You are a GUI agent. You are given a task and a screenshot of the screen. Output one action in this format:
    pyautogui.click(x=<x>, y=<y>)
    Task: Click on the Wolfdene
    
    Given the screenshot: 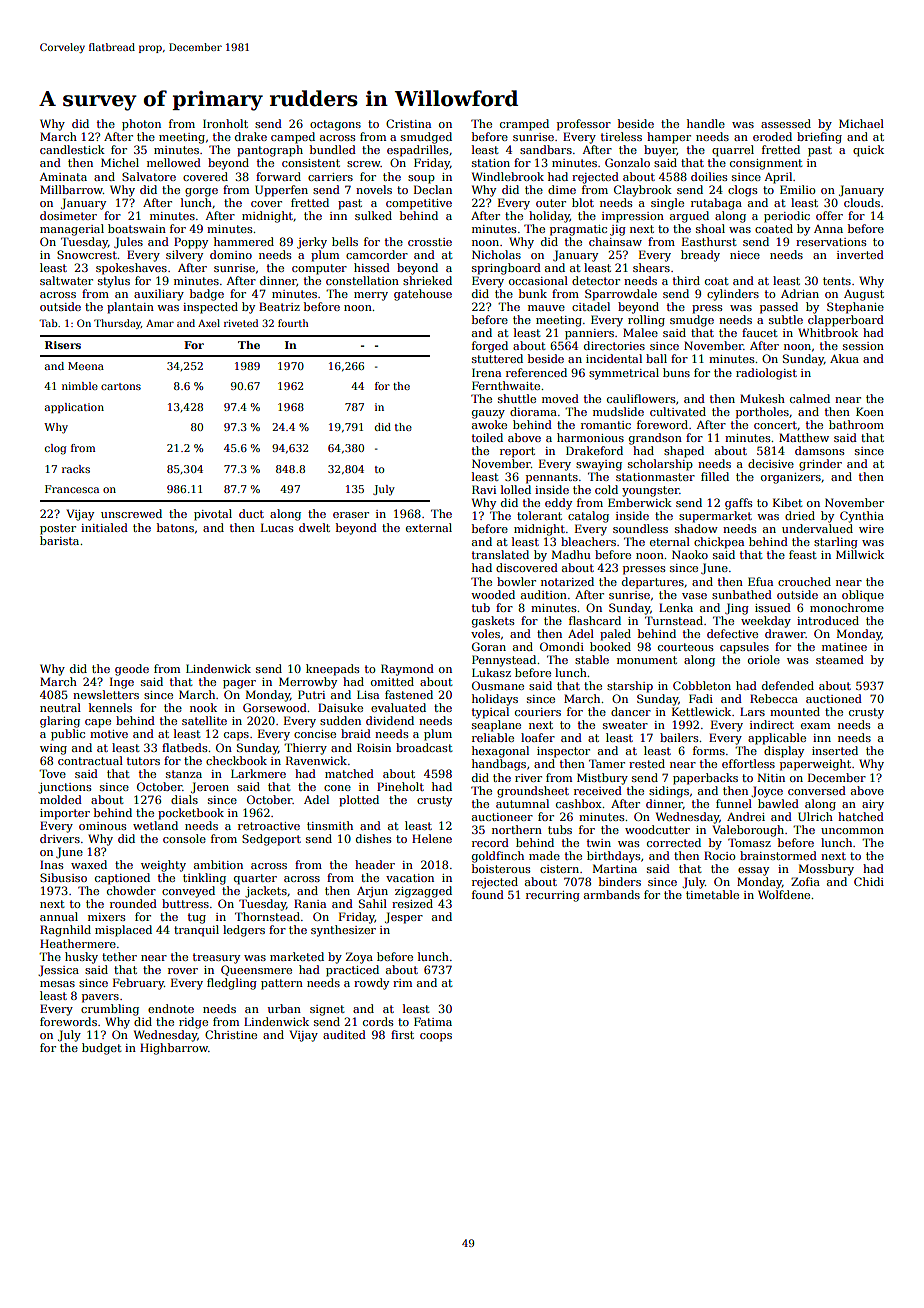 What is the action you would take?
    pyautogui.click(x=784, y=894)
